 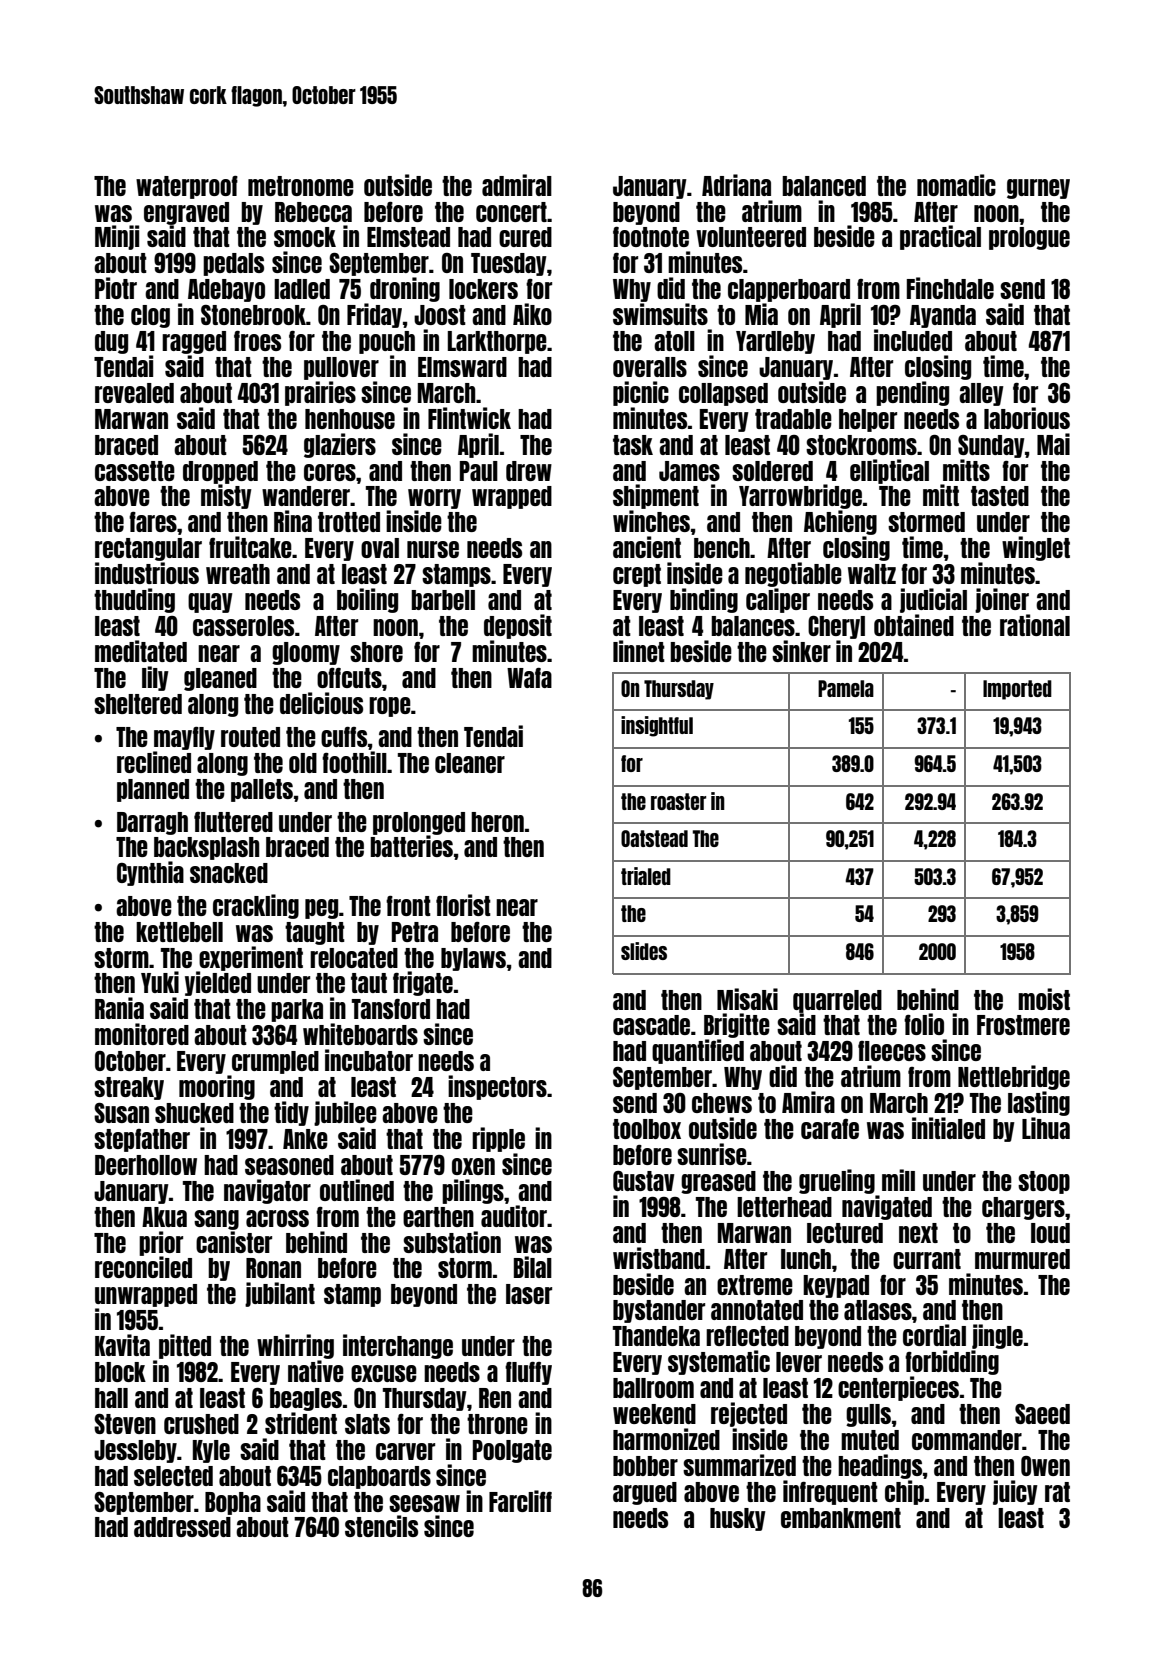 I want to click on argued, so click(x=645, y=1493).
